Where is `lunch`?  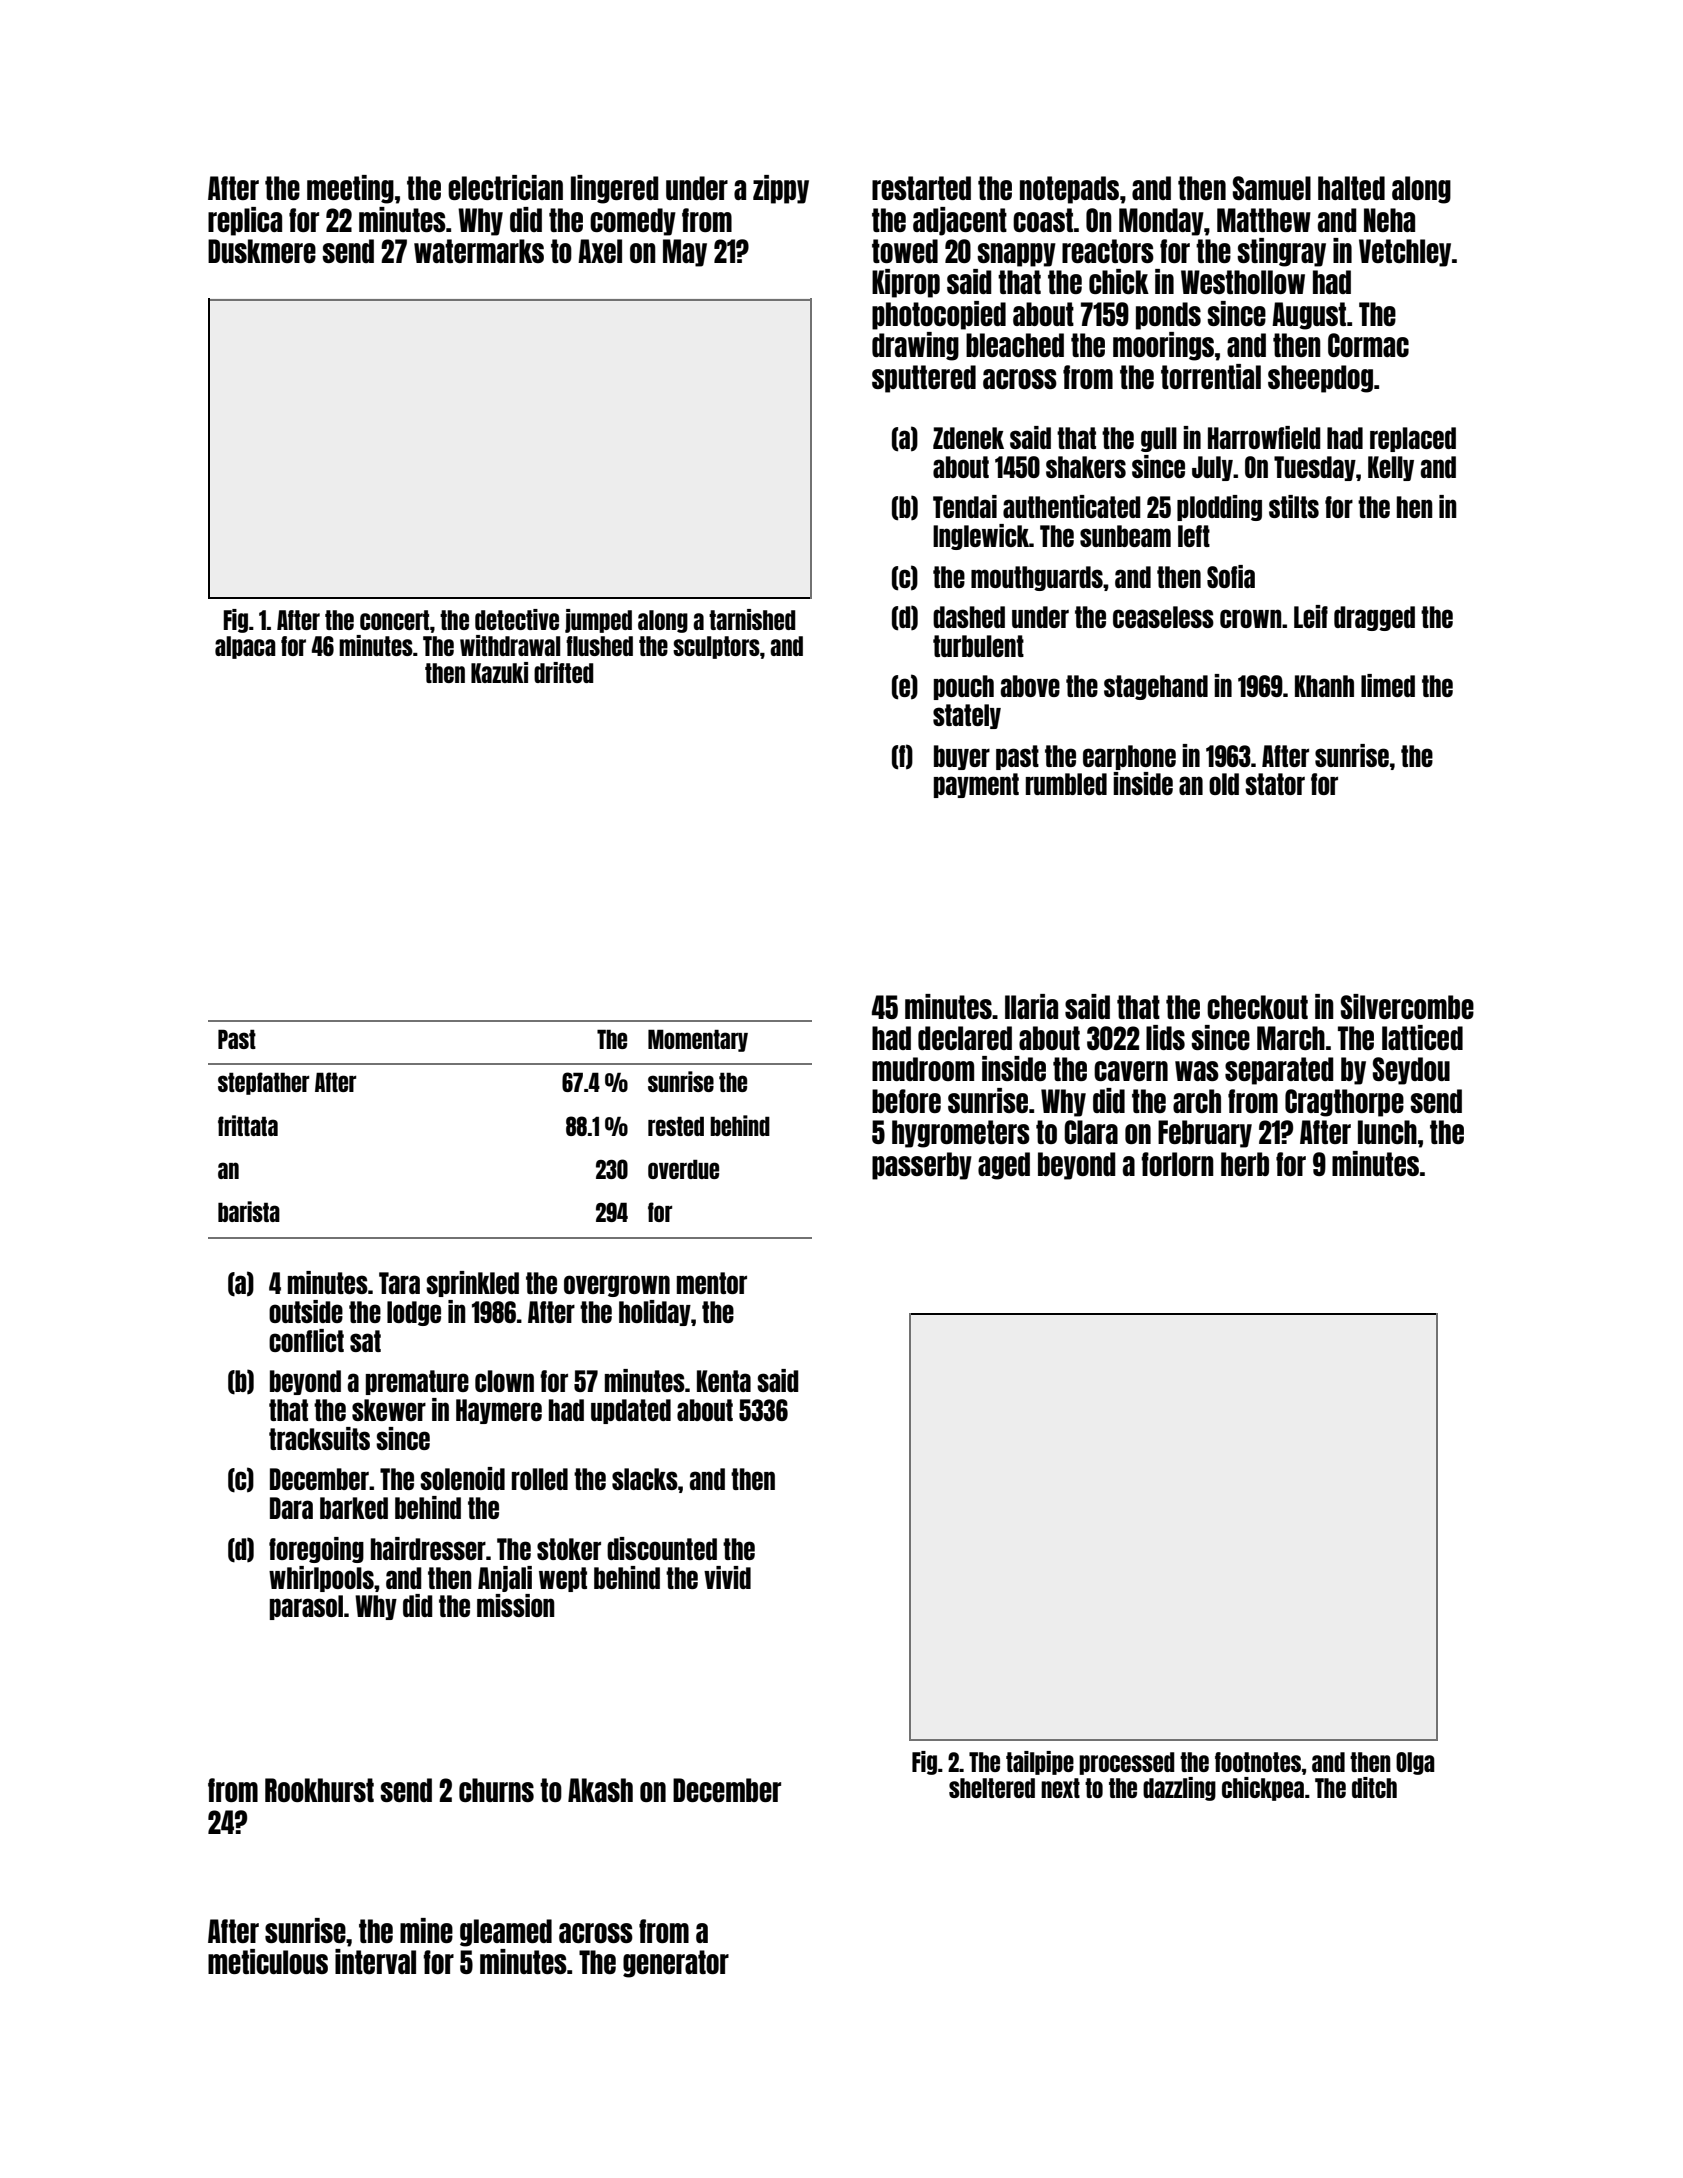
lunch is located at coordinates (1387, 1132).
